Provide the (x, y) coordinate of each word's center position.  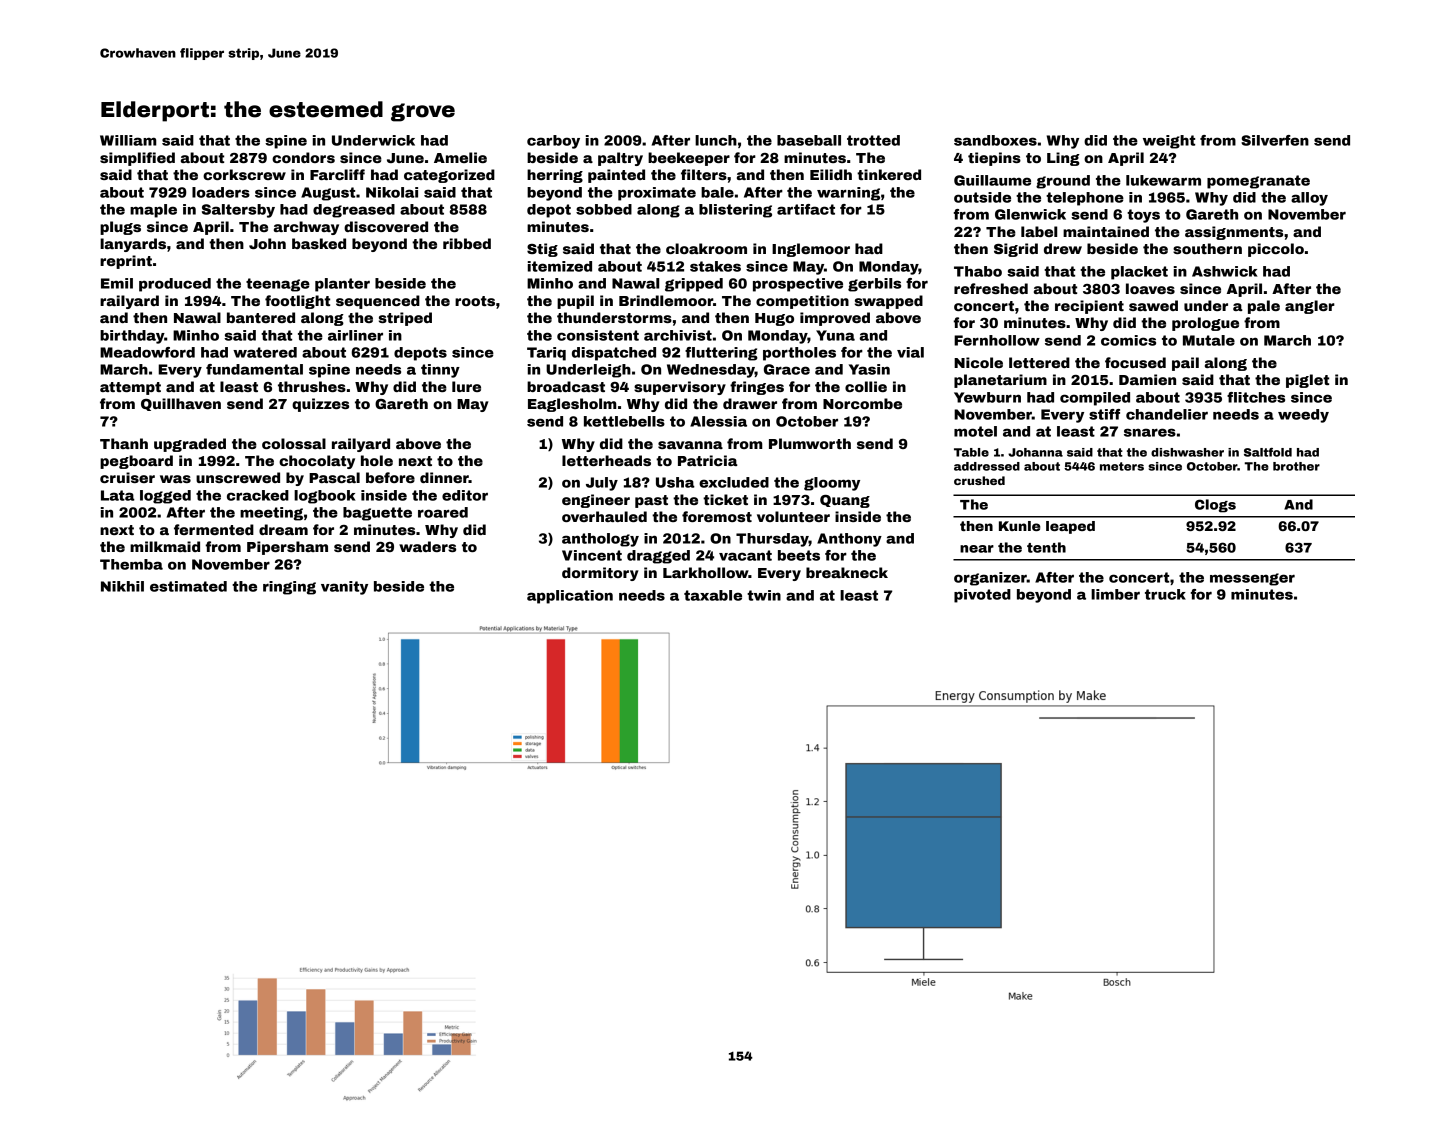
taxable (713, 595)
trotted (873, 140)
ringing (289, 588)
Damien (1147, 379)
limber (1115, 594)
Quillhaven (181, 404)
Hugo (774, 319)
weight (1169, 142)
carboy (553, 142)
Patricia (708, 460)
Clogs (1215, 506)
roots (475, 301)
